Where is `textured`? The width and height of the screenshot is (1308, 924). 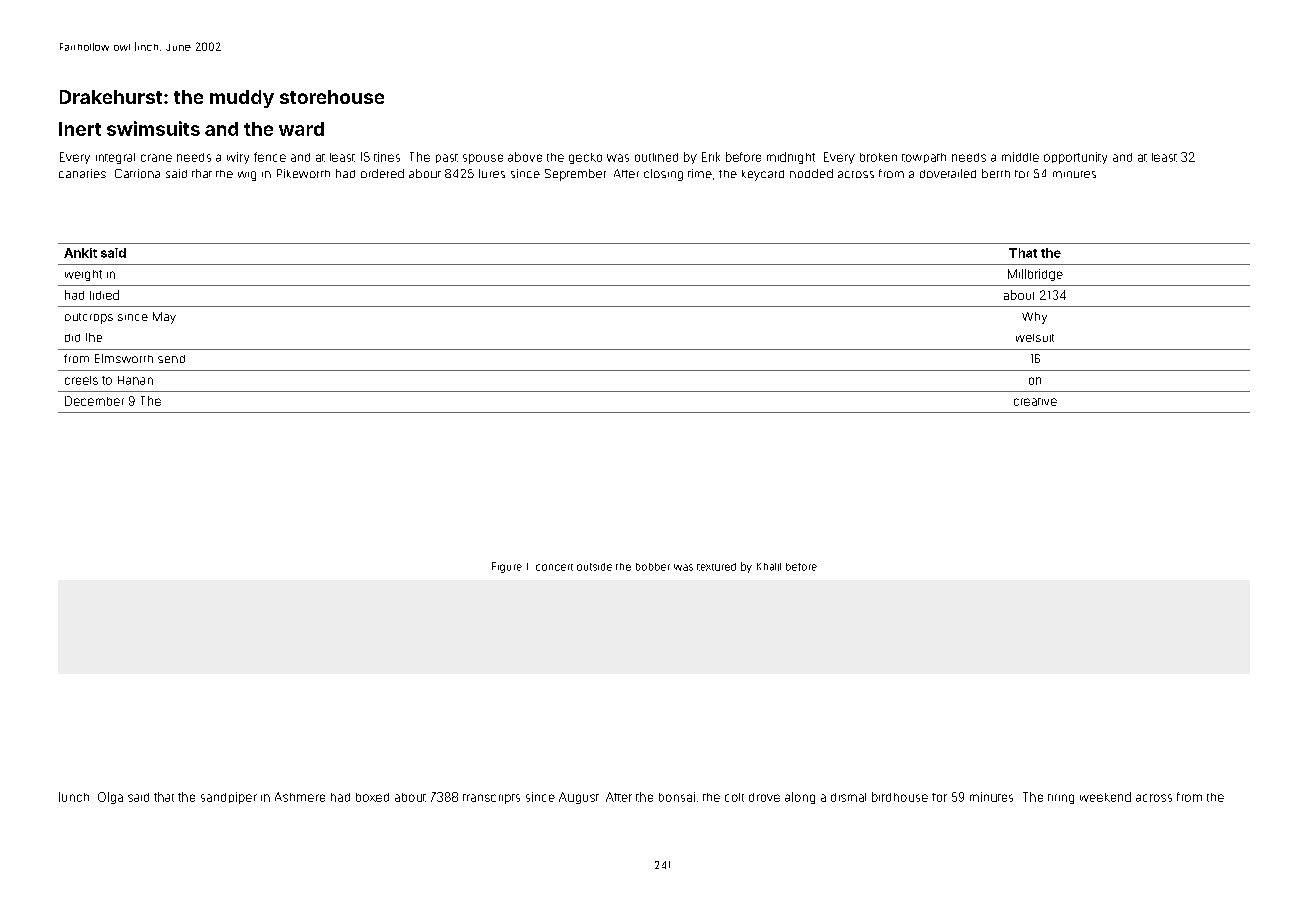
textured is located at coordinates (716, 567).
